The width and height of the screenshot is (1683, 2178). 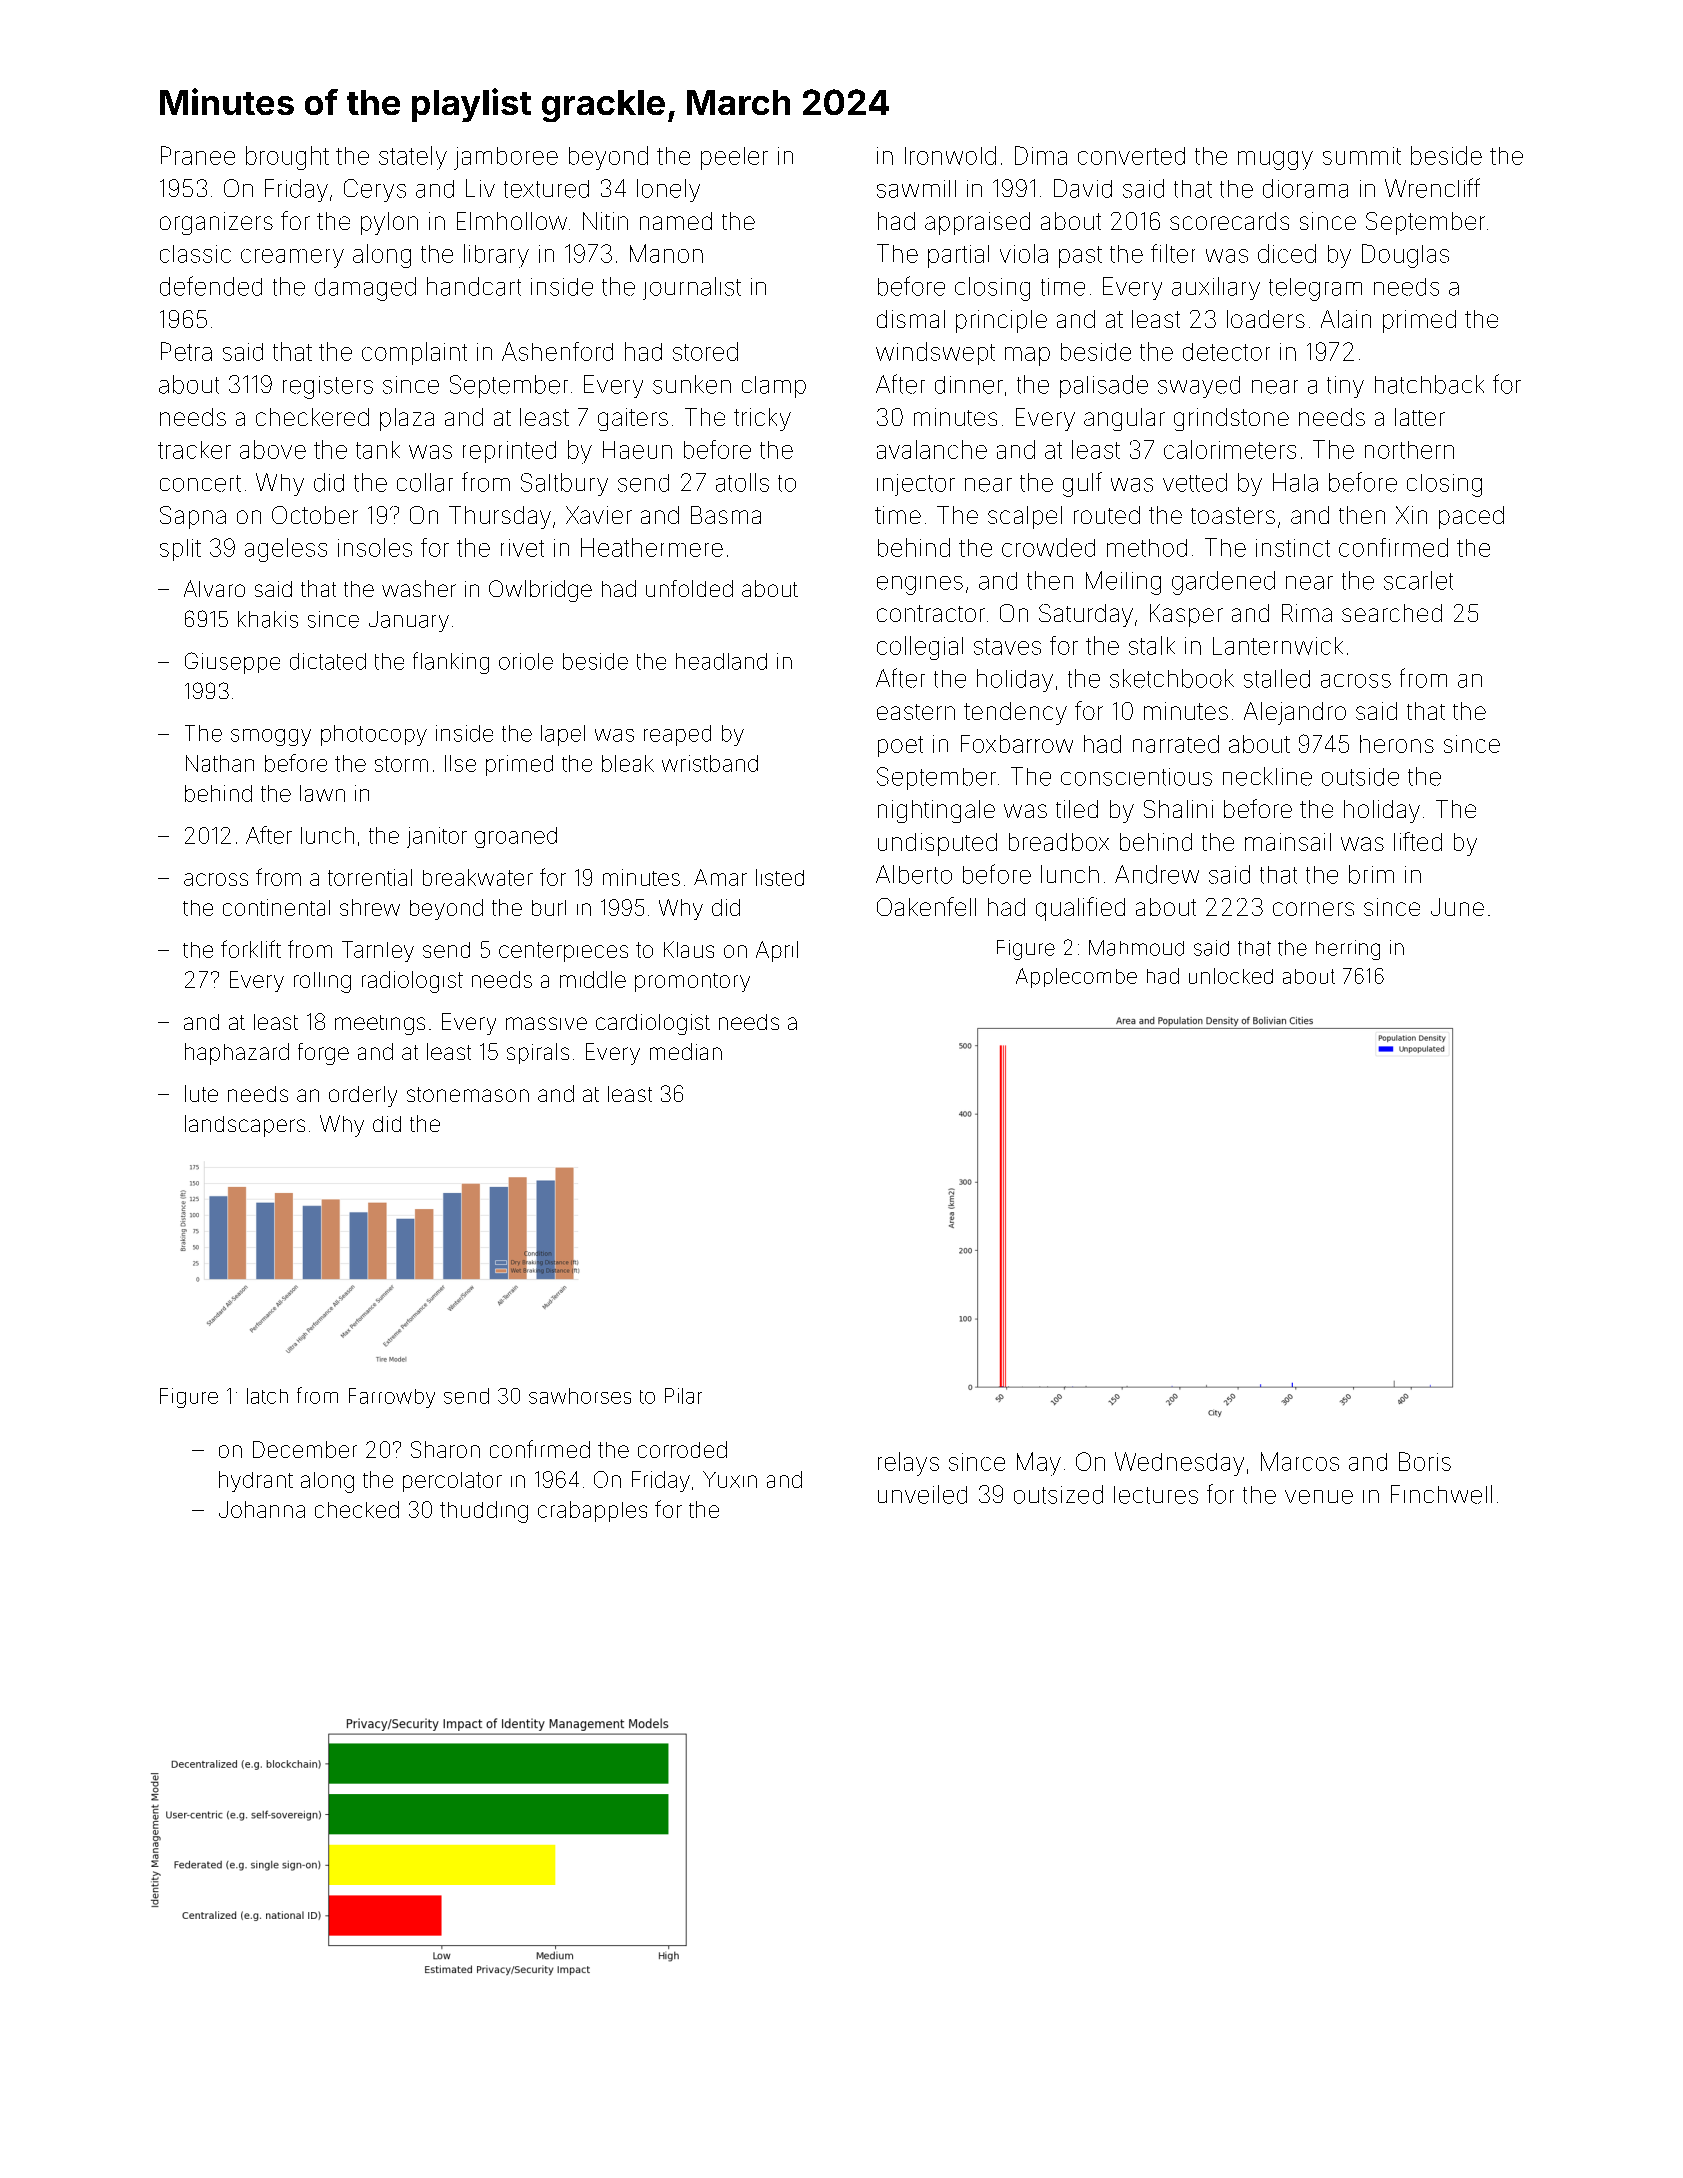 What do you see at coordinates (1441, 1494) in the screenshot?
I see `Finchwell` at bounding box center [1441, 1494].
